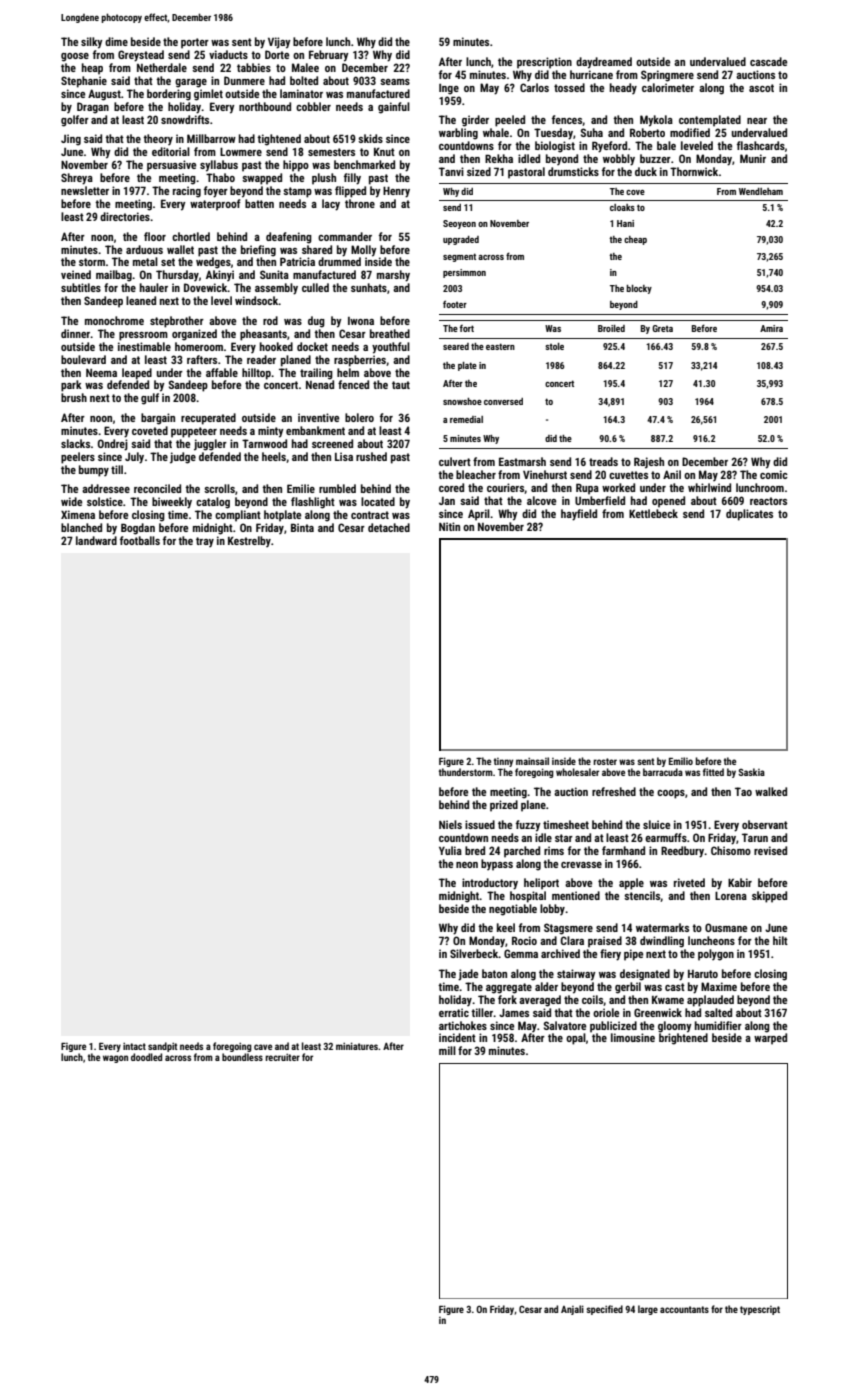 This screenshot has height=1400, width=849. What do you see at coordinates (76, 333) in the screenshot?
I see `dinner` at bounding box center [76, 333].
